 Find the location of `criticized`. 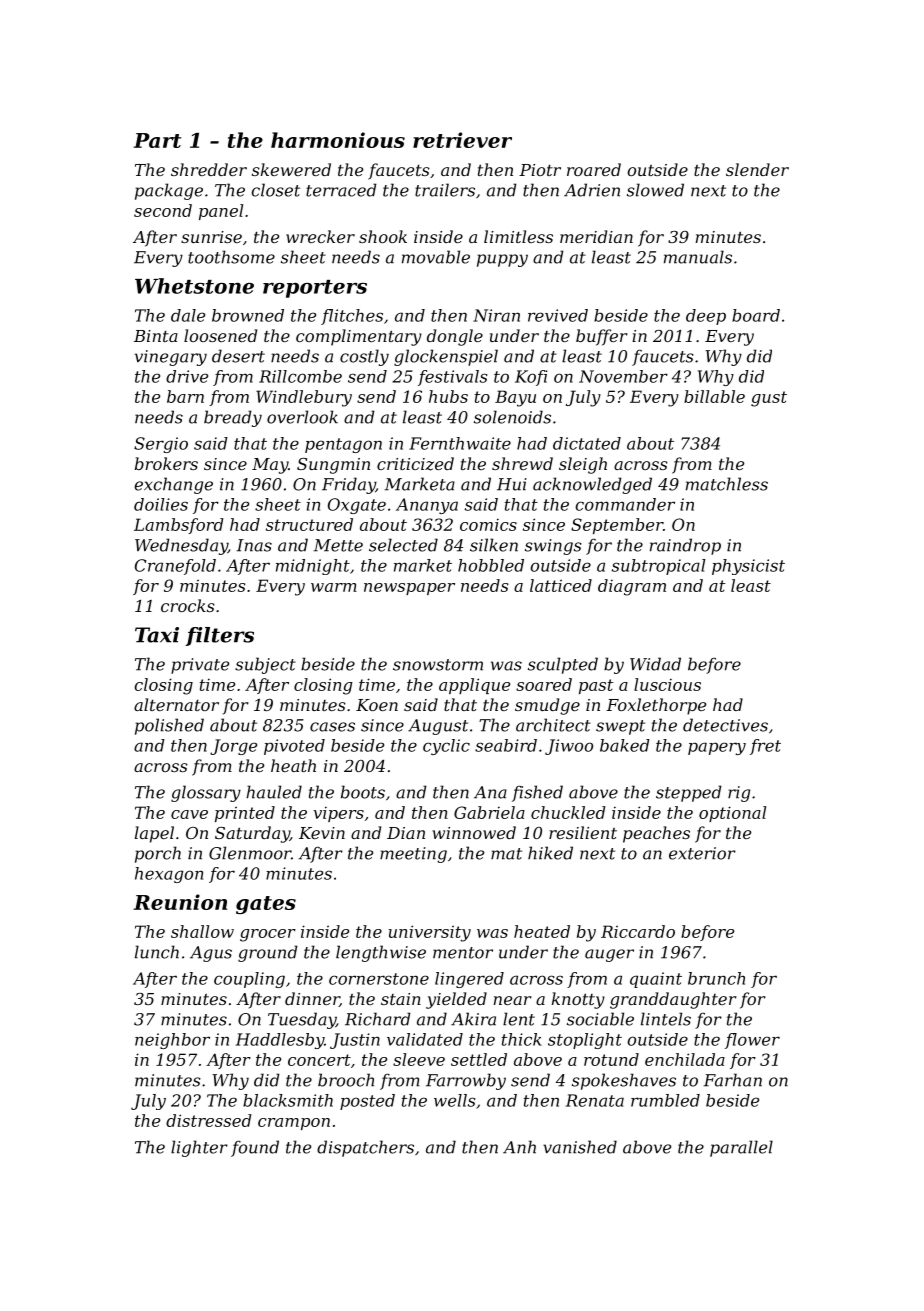

criticized is located at coordinates (415, 464).
